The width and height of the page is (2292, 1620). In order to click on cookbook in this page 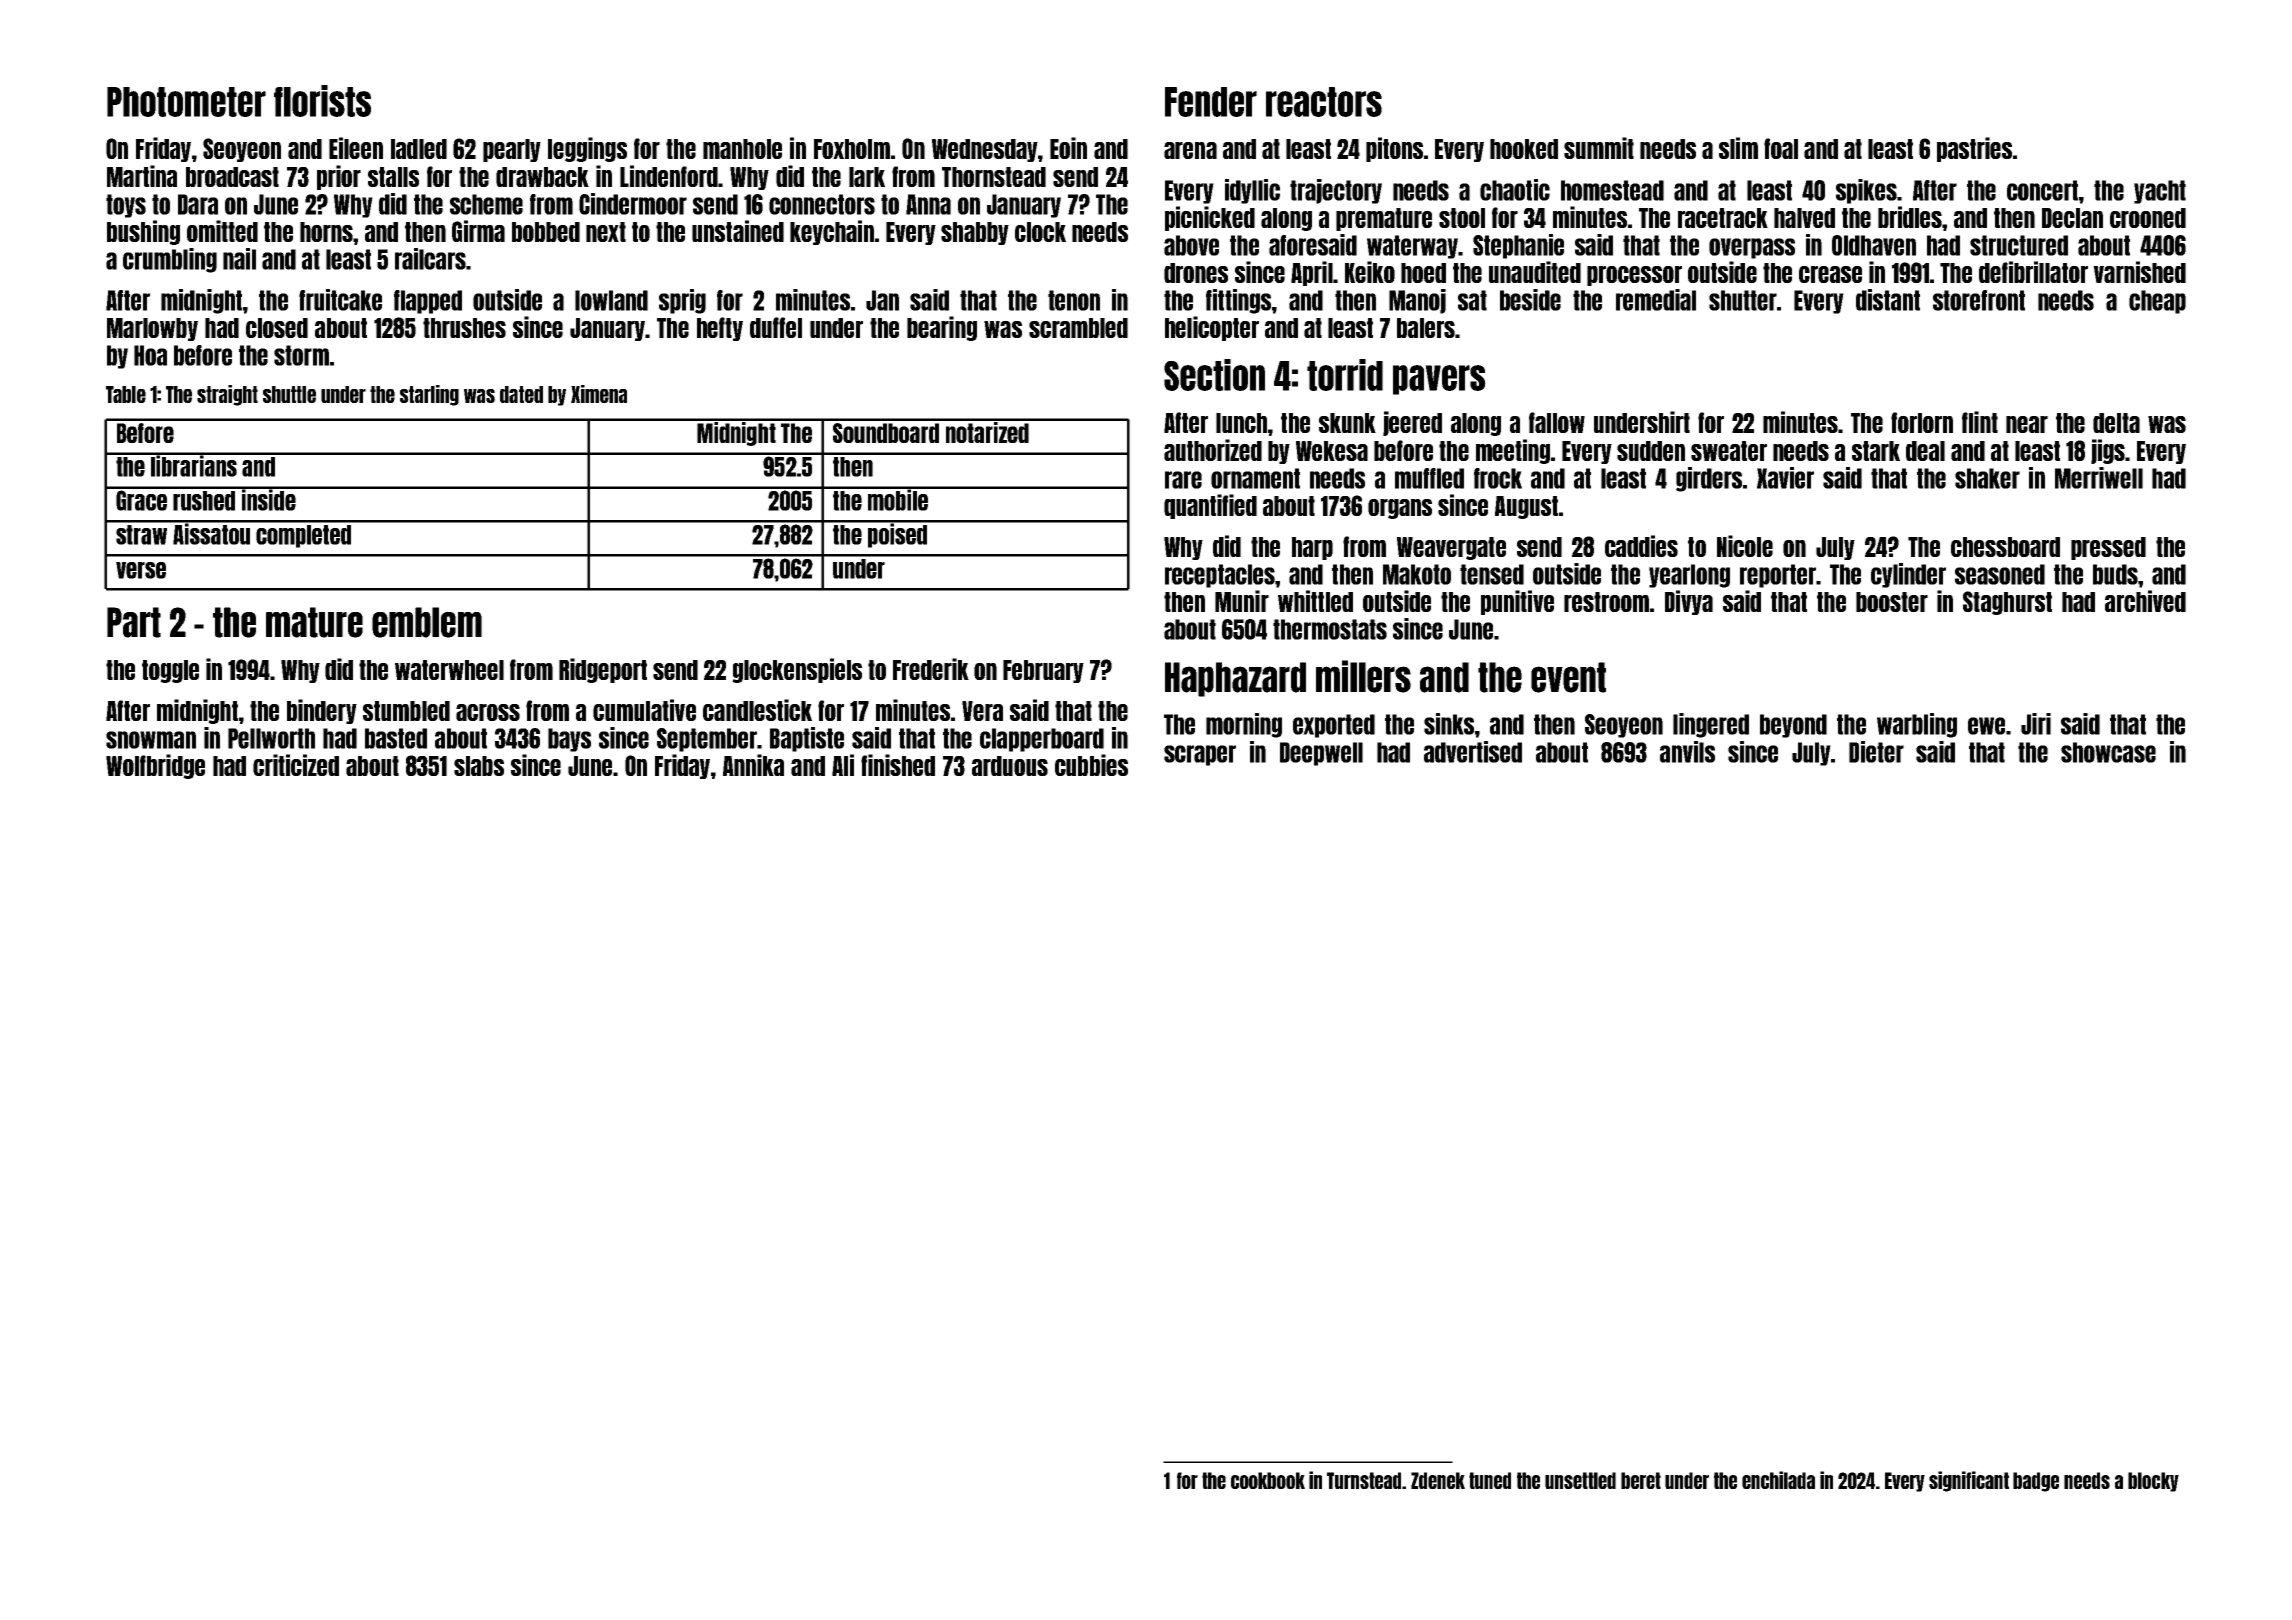, I will do `click(1268, 1480)`.
